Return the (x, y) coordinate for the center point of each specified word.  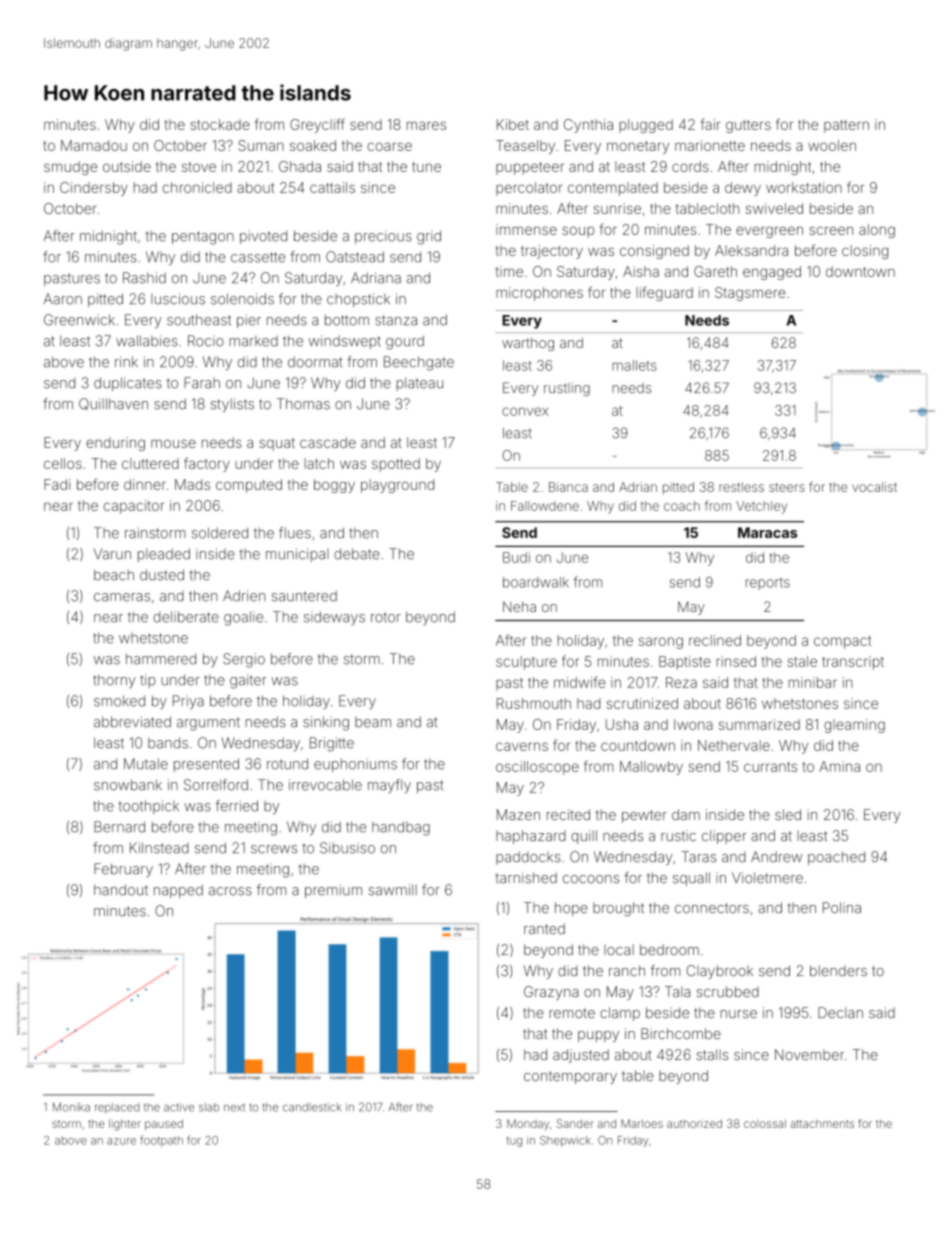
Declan (840, 1012)
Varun (112, 554)
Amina (839, 766)
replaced (117, 1108)
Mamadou (94, 145)
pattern (846, 126)
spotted (396, 465)
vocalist (874, 487)
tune (426, 167)
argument (208, 724)
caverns (522, 746)
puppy (598, 1036)
